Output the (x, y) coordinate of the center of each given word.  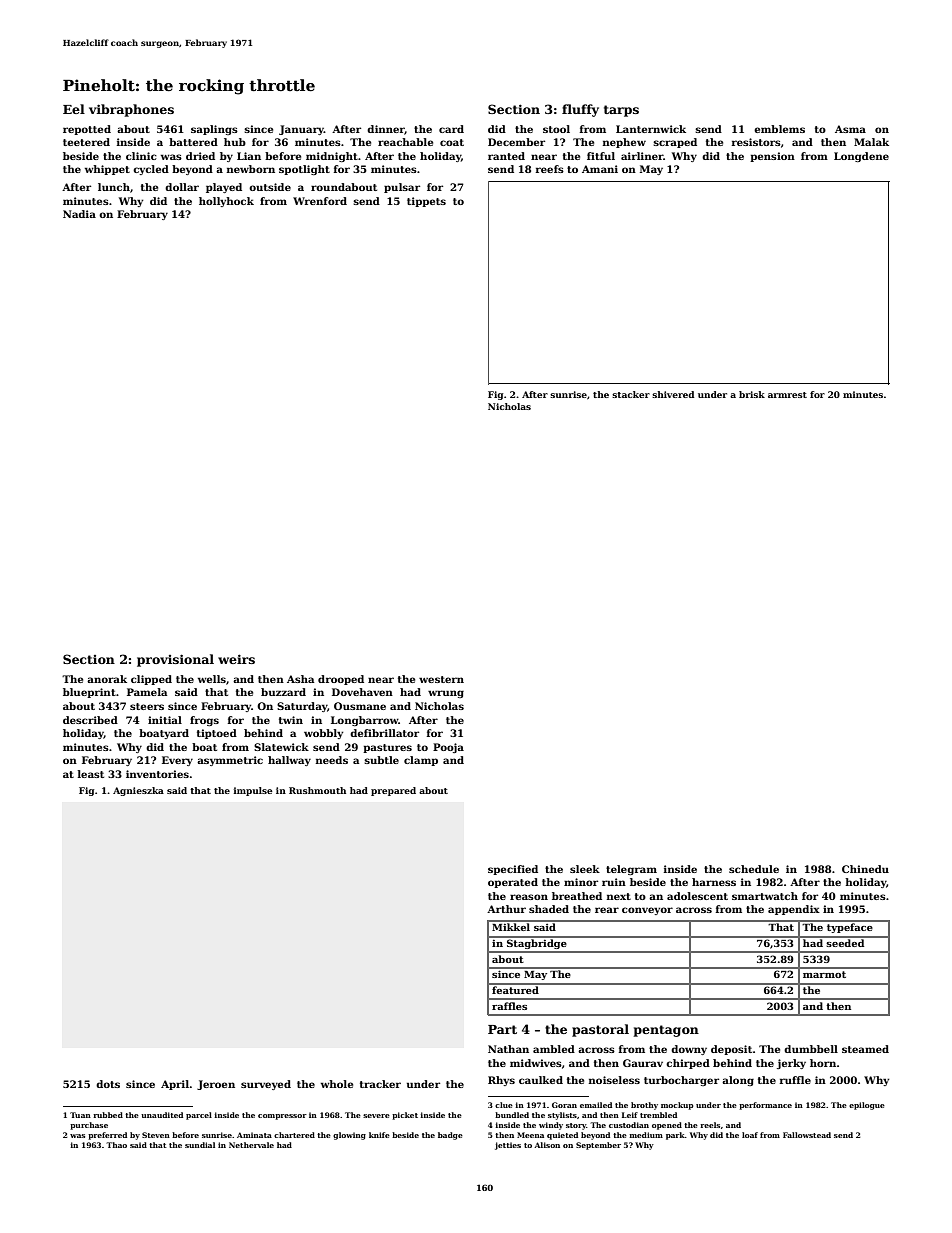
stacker (631, 394)
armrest (787, 395)
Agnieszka (138, 791)
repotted (87, 130)
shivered (673, 394)
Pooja (448, 748)
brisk (752, 394)
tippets (426, 202)
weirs (236, 659)
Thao (116, 1145)
